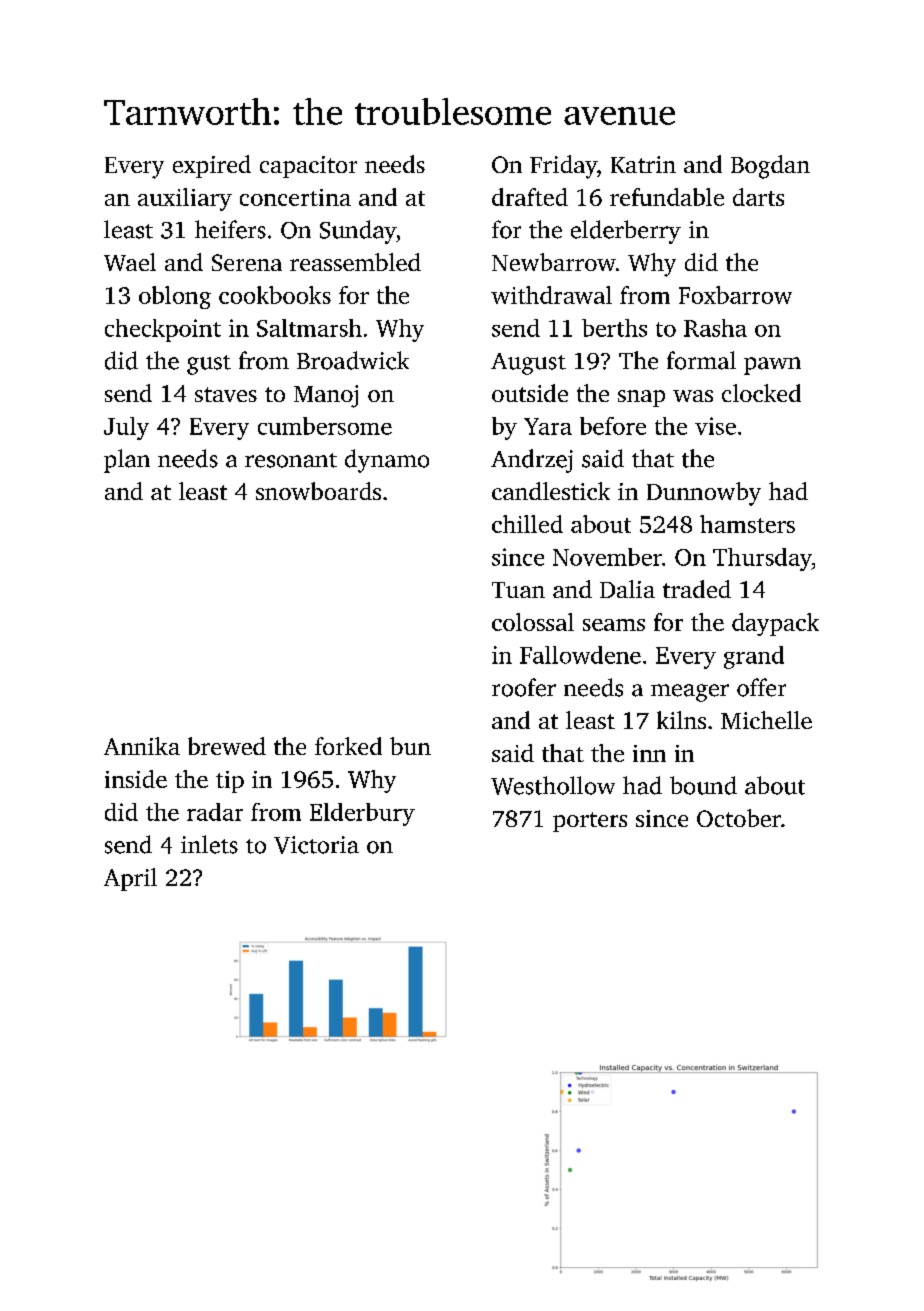 The width and height of the screenshot is (924, 1311). Describe the element at coordinates (715, 328) in the screenshot. I see `Rasha` at that location.
